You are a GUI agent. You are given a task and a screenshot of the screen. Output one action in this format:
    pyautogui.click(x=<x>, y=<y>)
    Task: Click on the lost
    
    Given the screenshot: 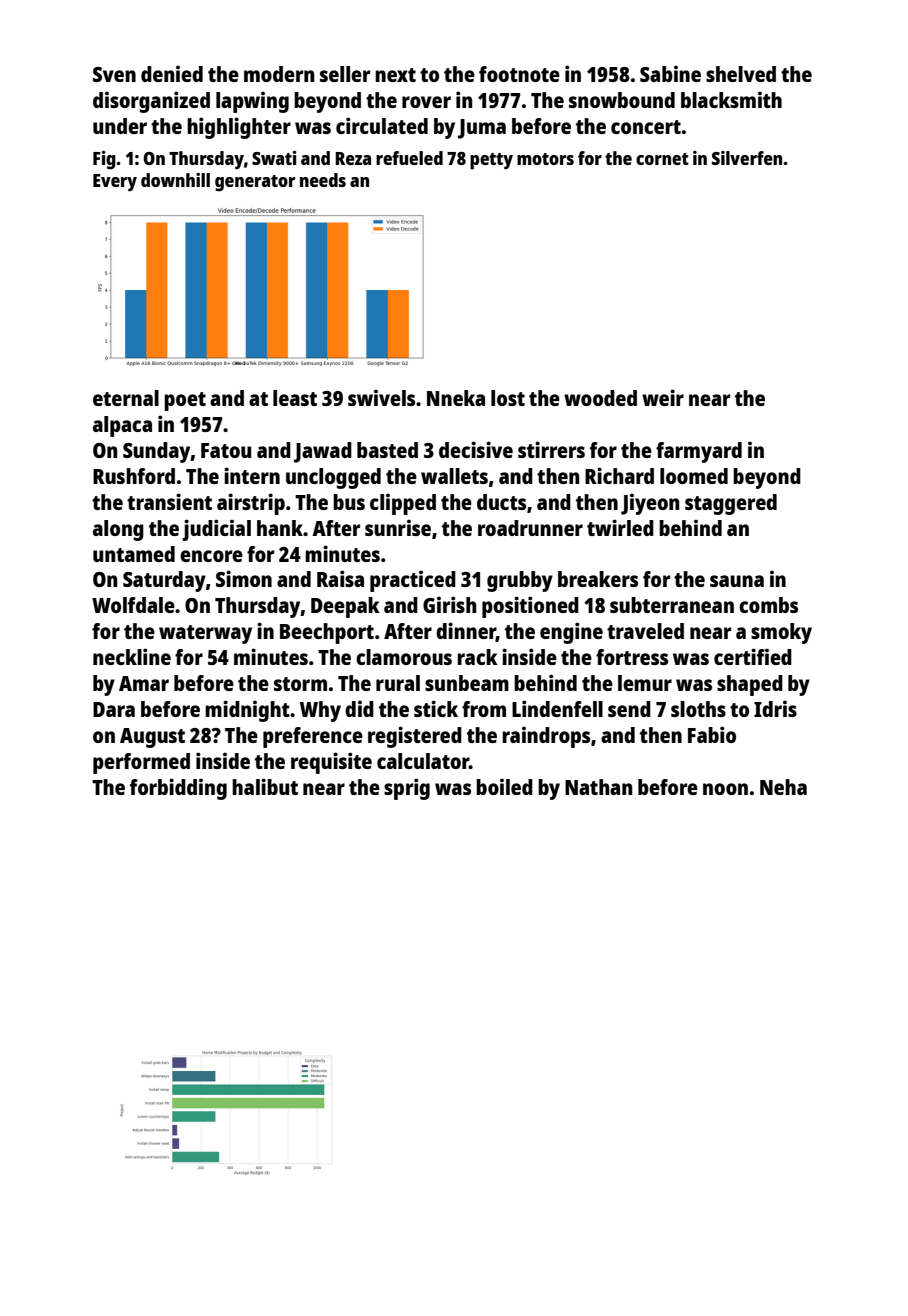 What is the action you would take?
    pyautogui.click(x=508, y=398)
